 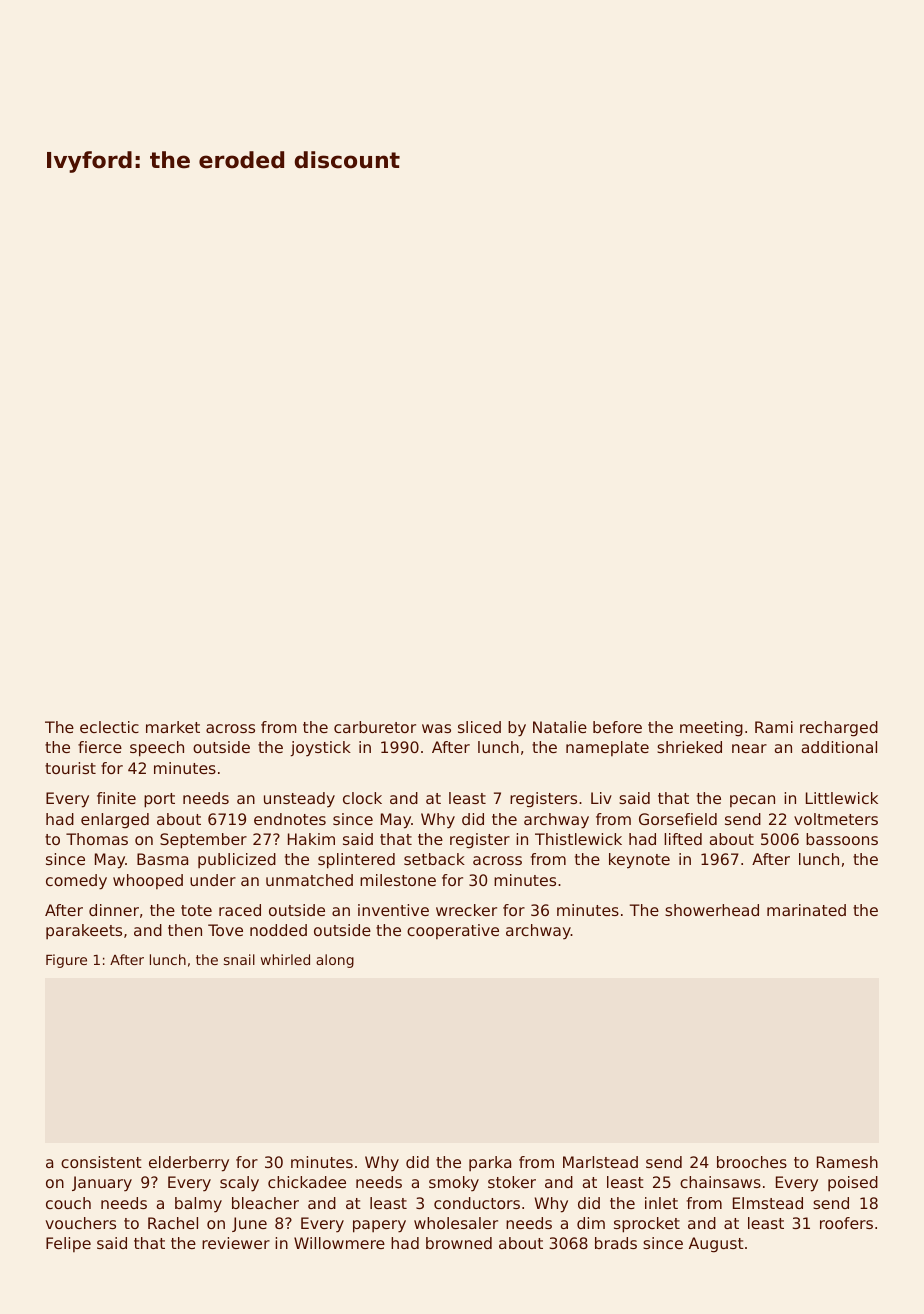 I want to click on lifted, so click(x=683, y=839).
